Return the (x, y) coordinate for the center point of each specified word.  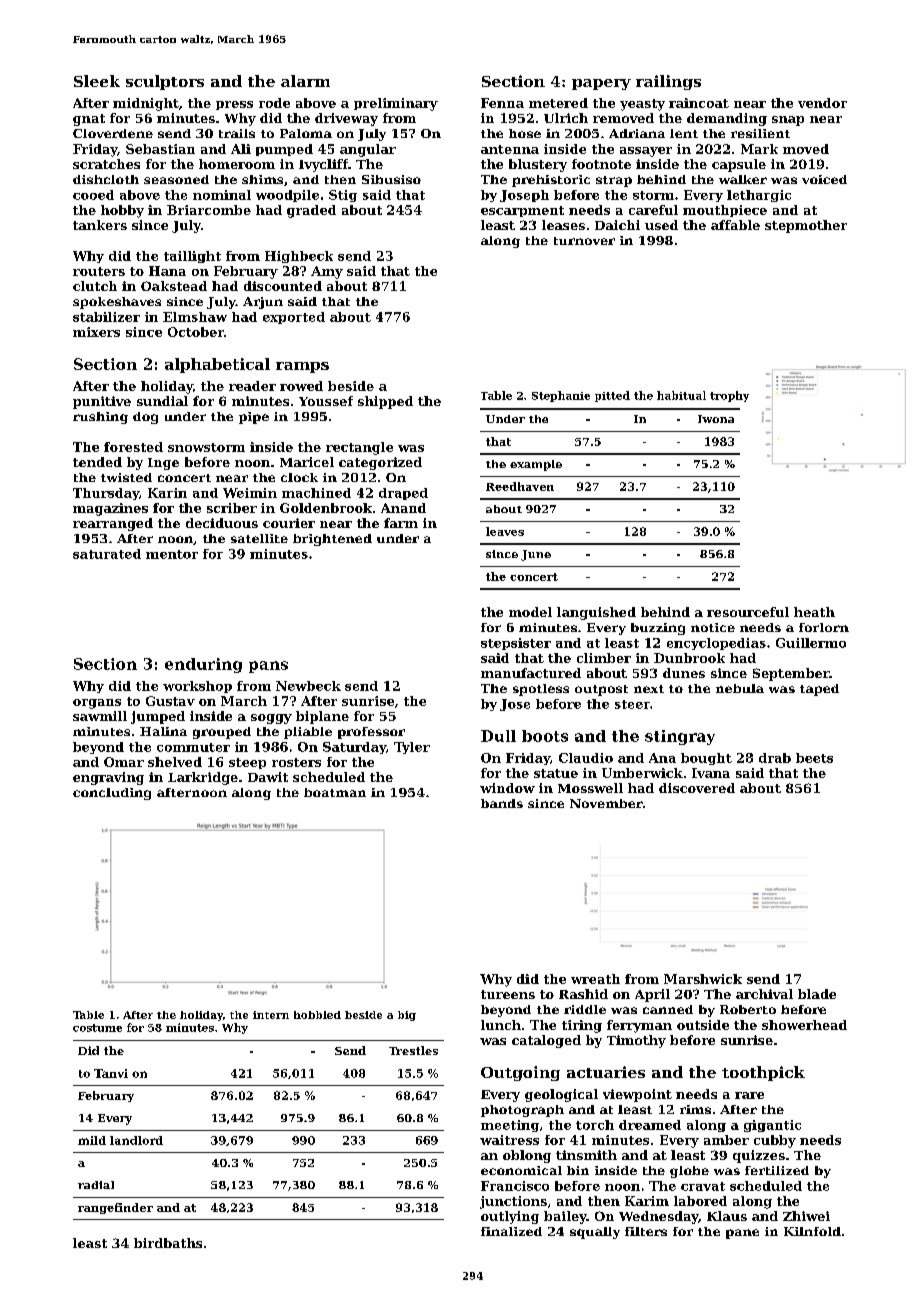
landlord (136, 1140)
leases (563, 225)
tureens (508, 994)
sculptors (165, 82)
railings (668, 82)
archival (764, 994)
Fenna (502, 103)
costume (97, 1028)
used (661, 225)
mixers (96, 332)
